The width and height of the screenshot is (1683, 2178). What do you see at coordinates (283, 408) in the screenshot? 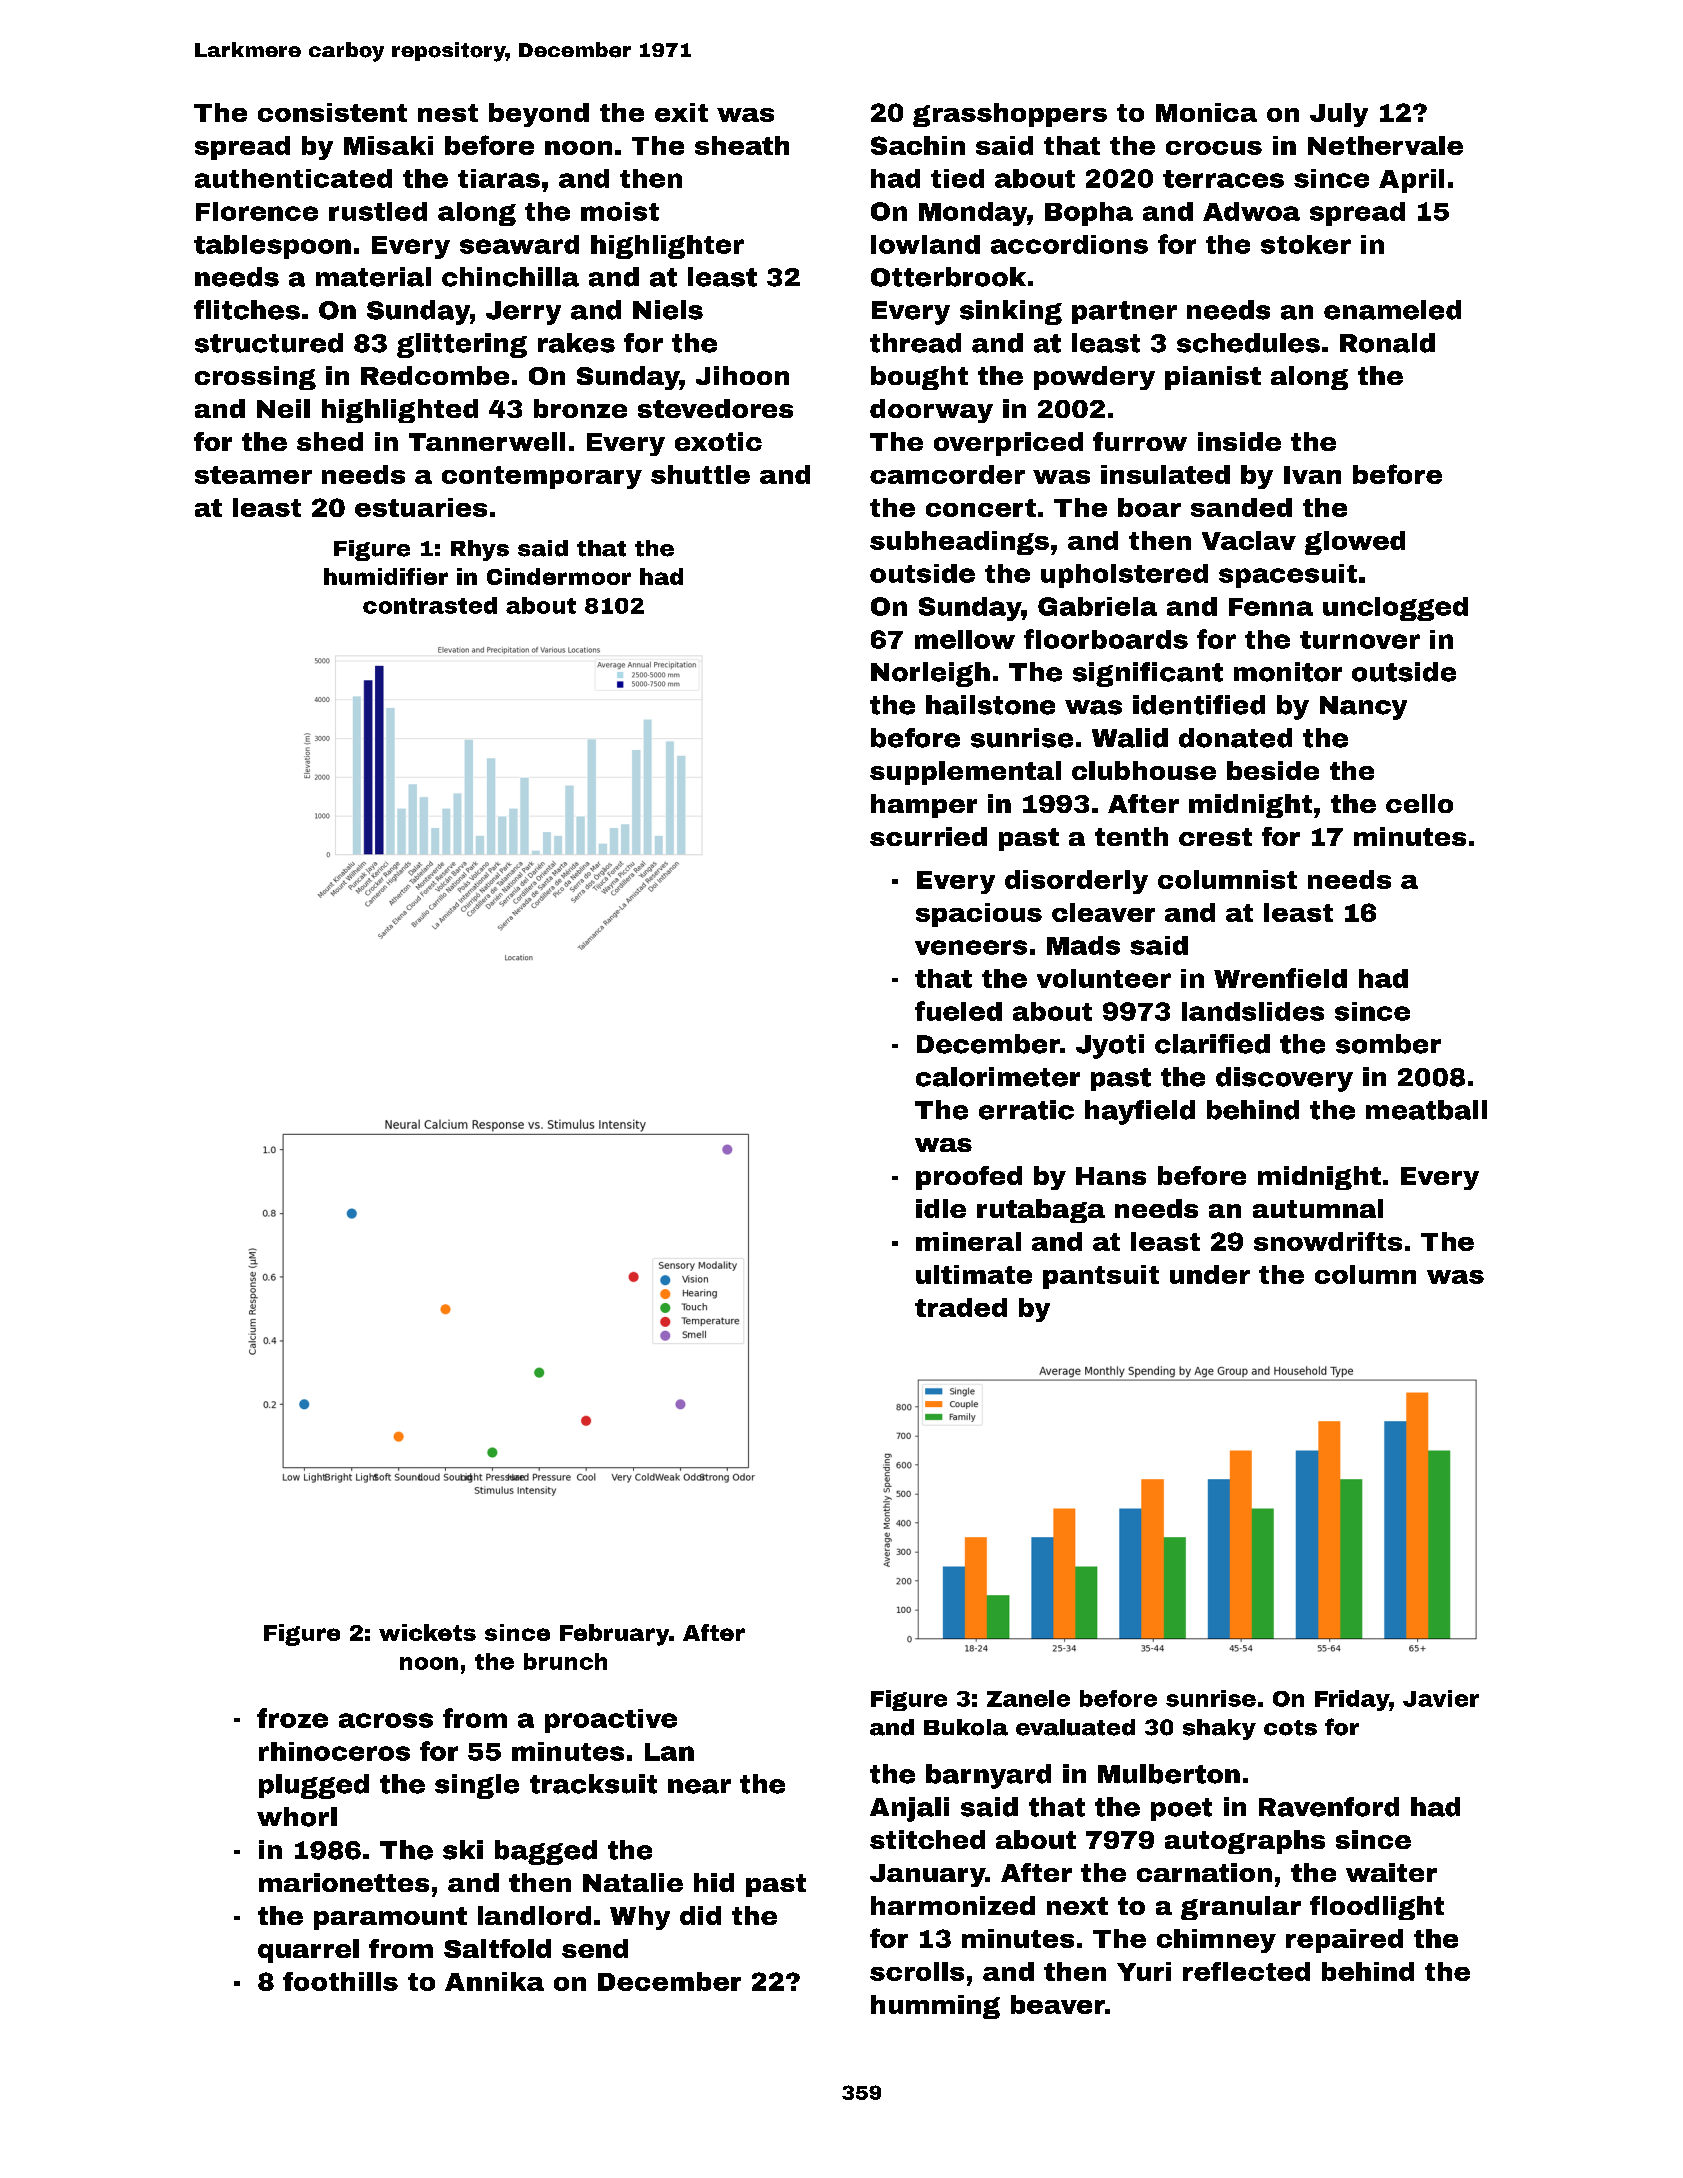
I see `Neil` at bounding box center [283, 408].
